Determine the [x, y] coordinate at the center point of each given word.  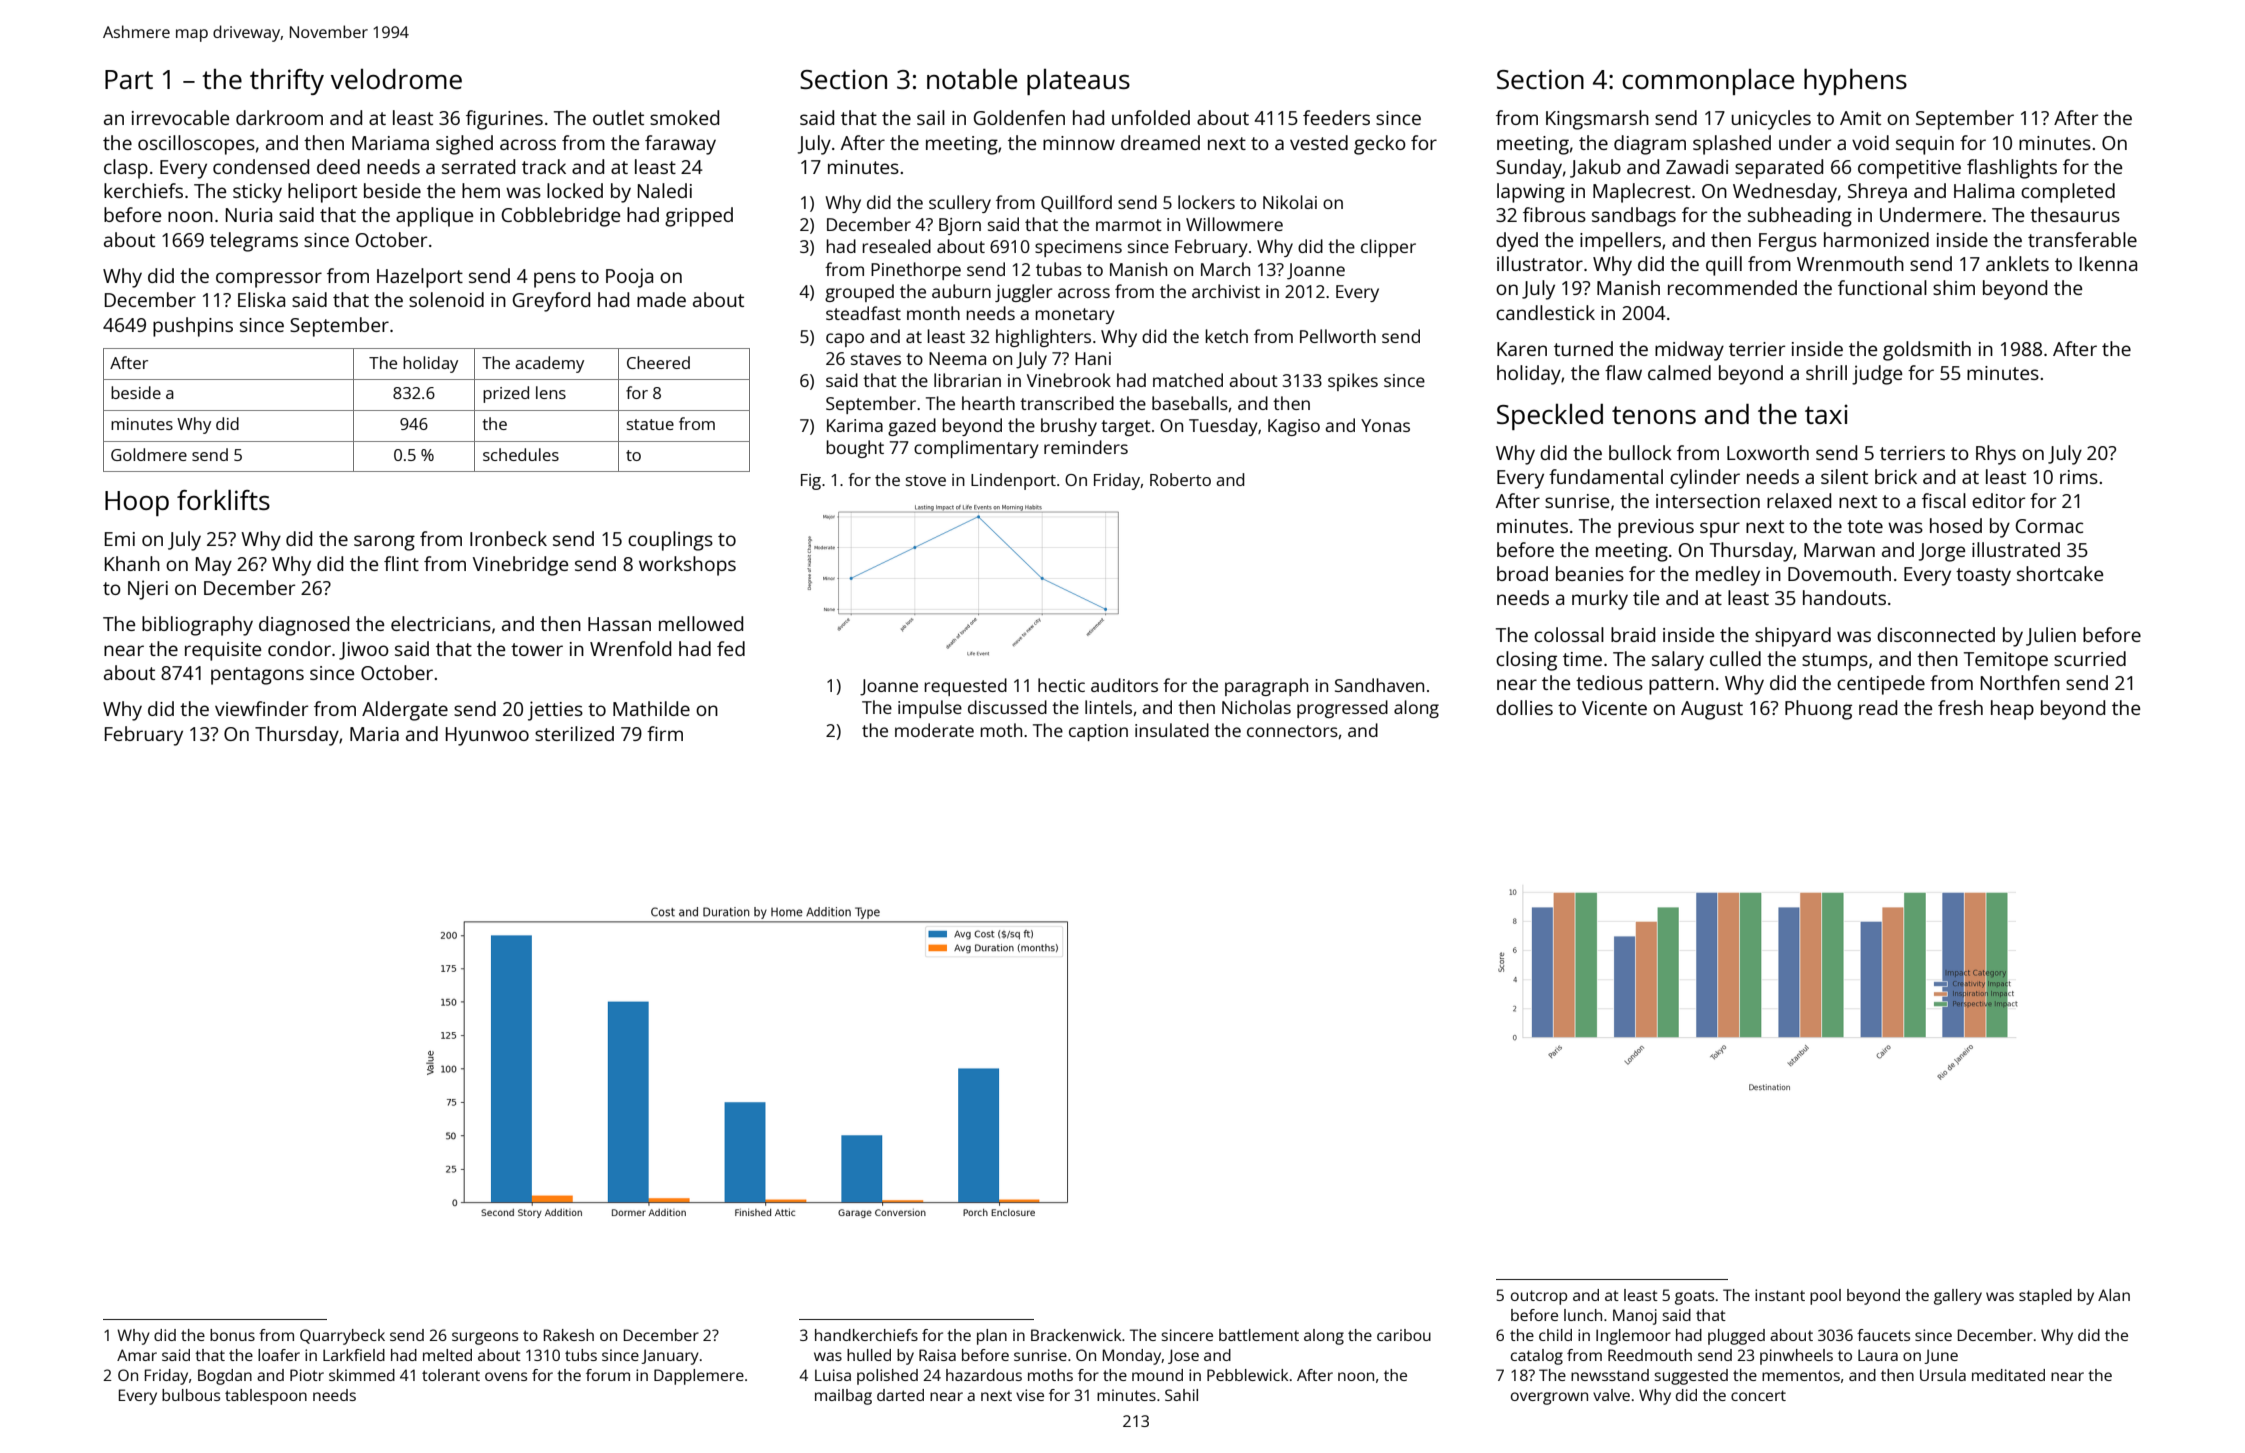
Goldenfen [1019, 117]
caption [1098, 732]
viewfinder [261, 708]
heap [2012, 710]
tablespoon [266, 1397]
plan [992, 1337]
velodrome [396, 79]
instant [1780, 1295]
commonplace [1708, 82]
